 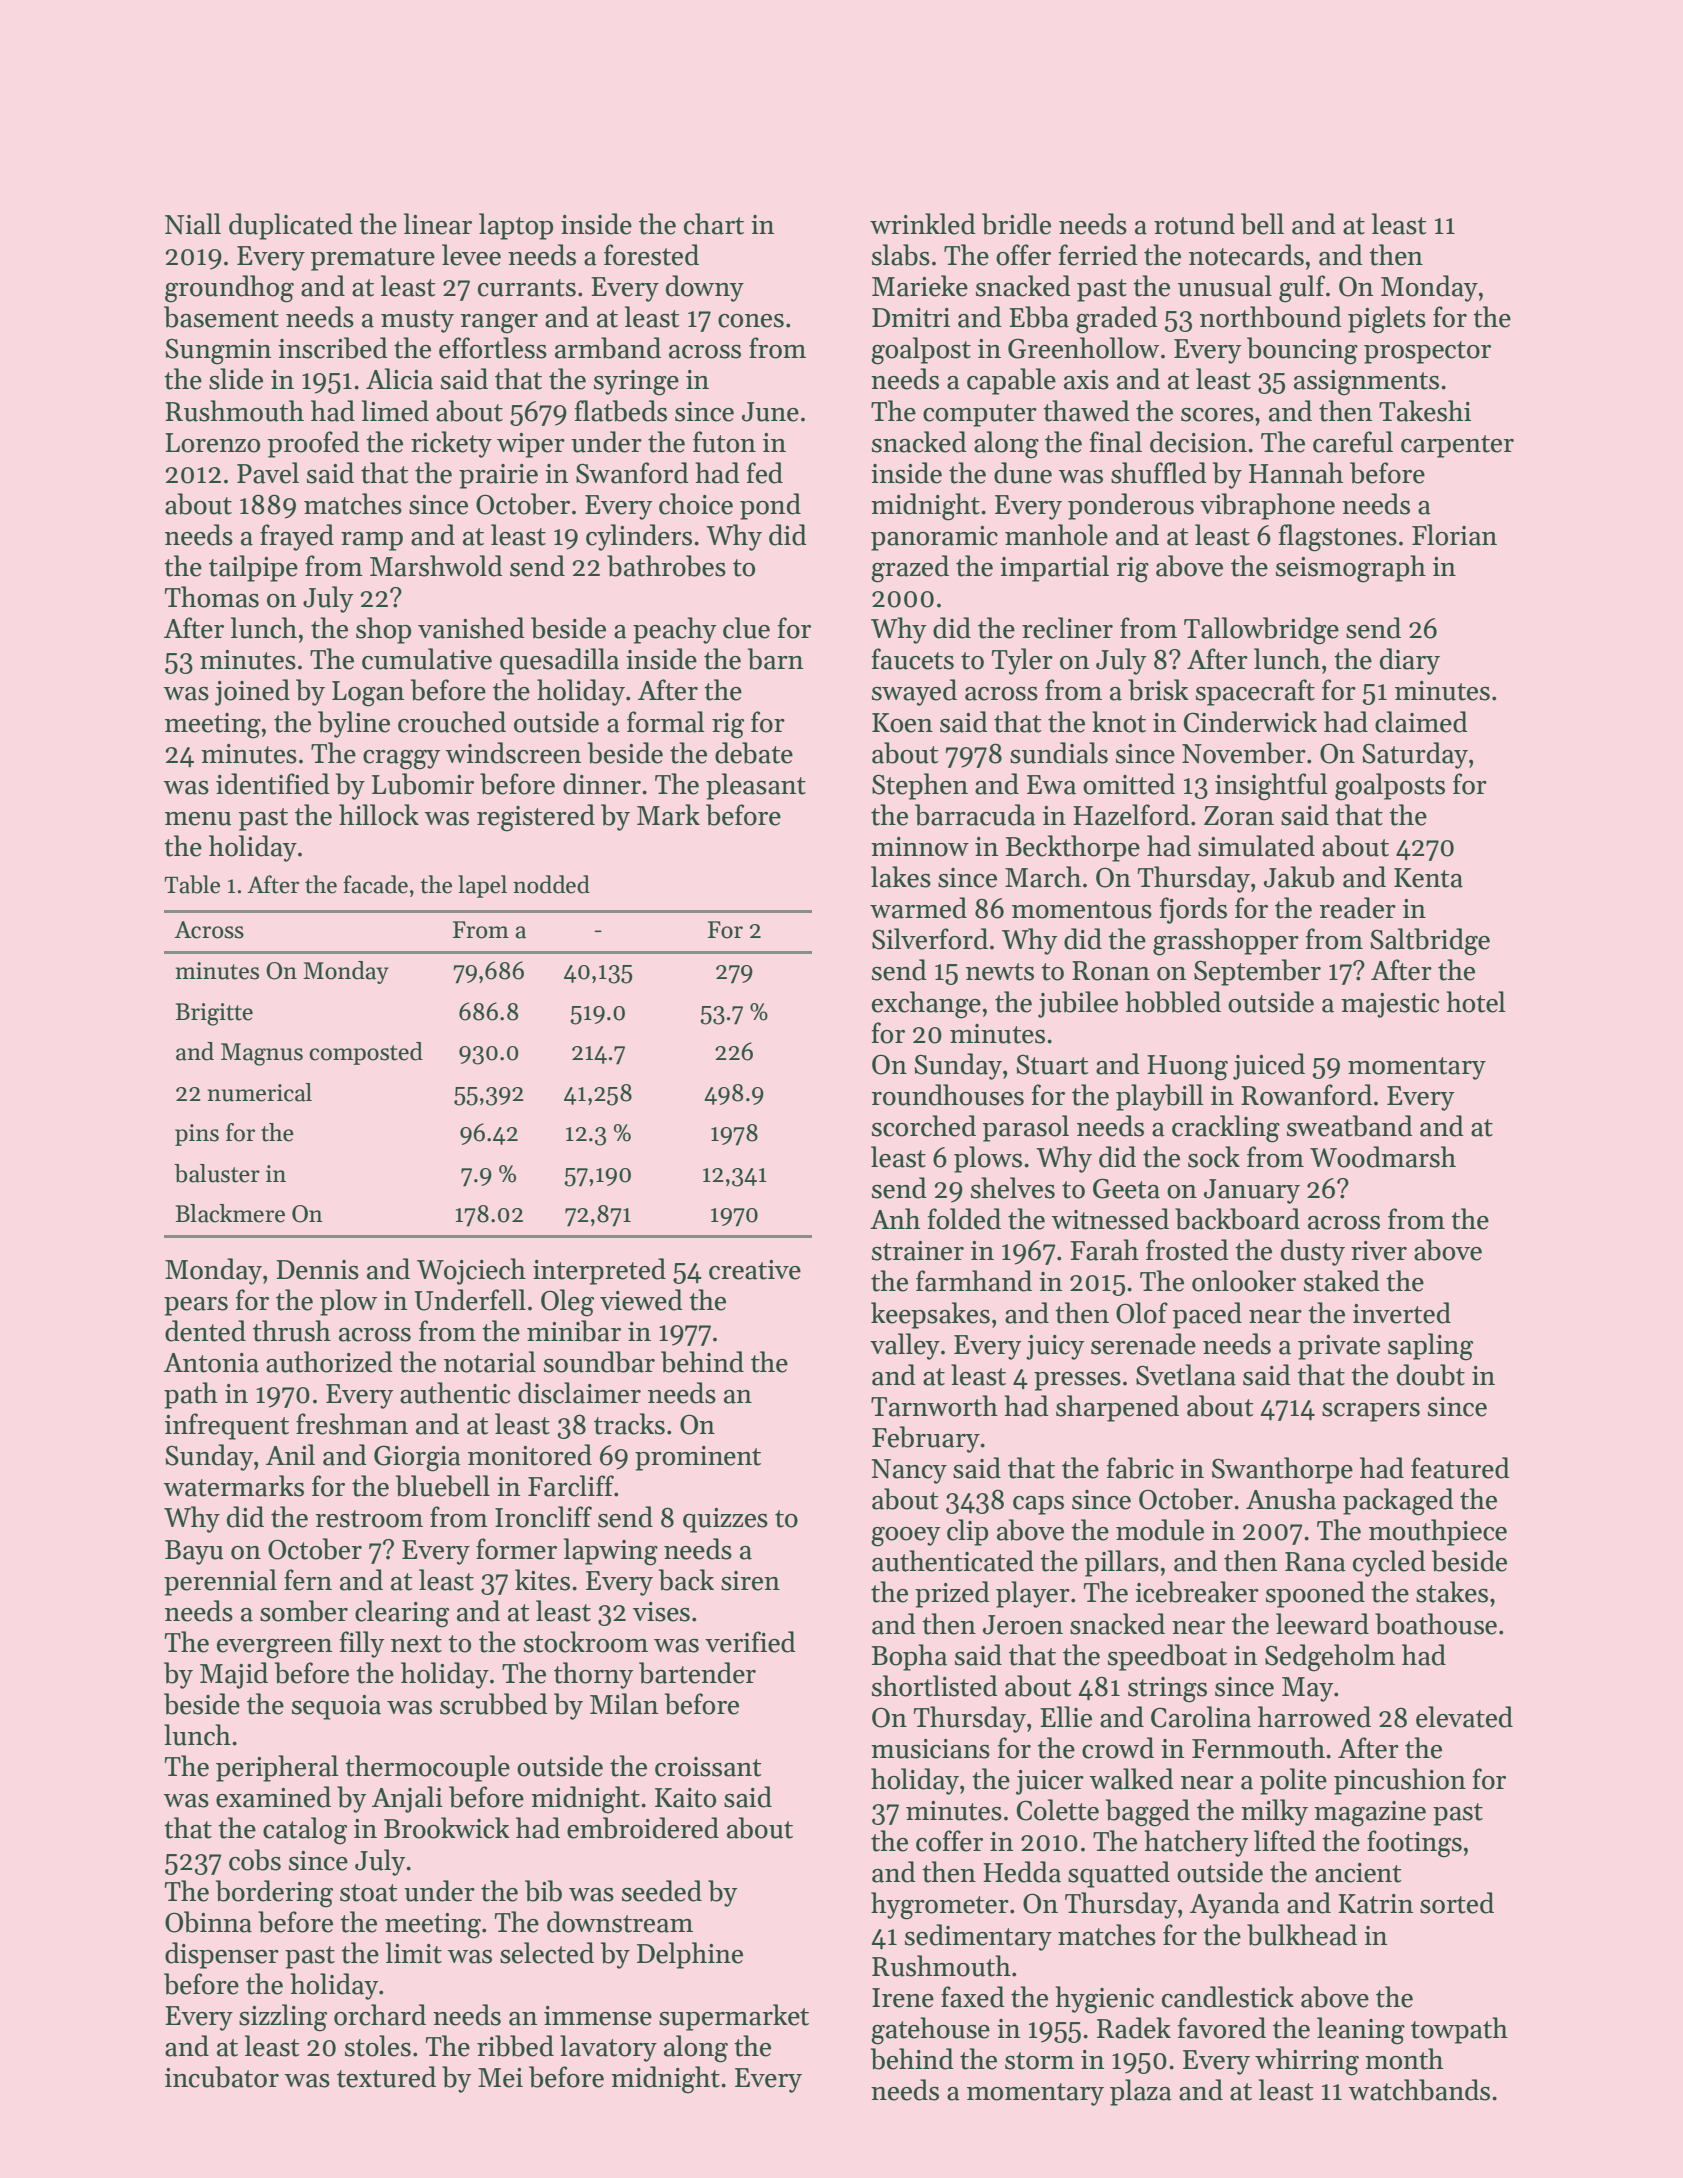 What do you see at coordinates (500, 2078) in the screenshot?
I see `Mei` at bounding box center [500, 2078].
